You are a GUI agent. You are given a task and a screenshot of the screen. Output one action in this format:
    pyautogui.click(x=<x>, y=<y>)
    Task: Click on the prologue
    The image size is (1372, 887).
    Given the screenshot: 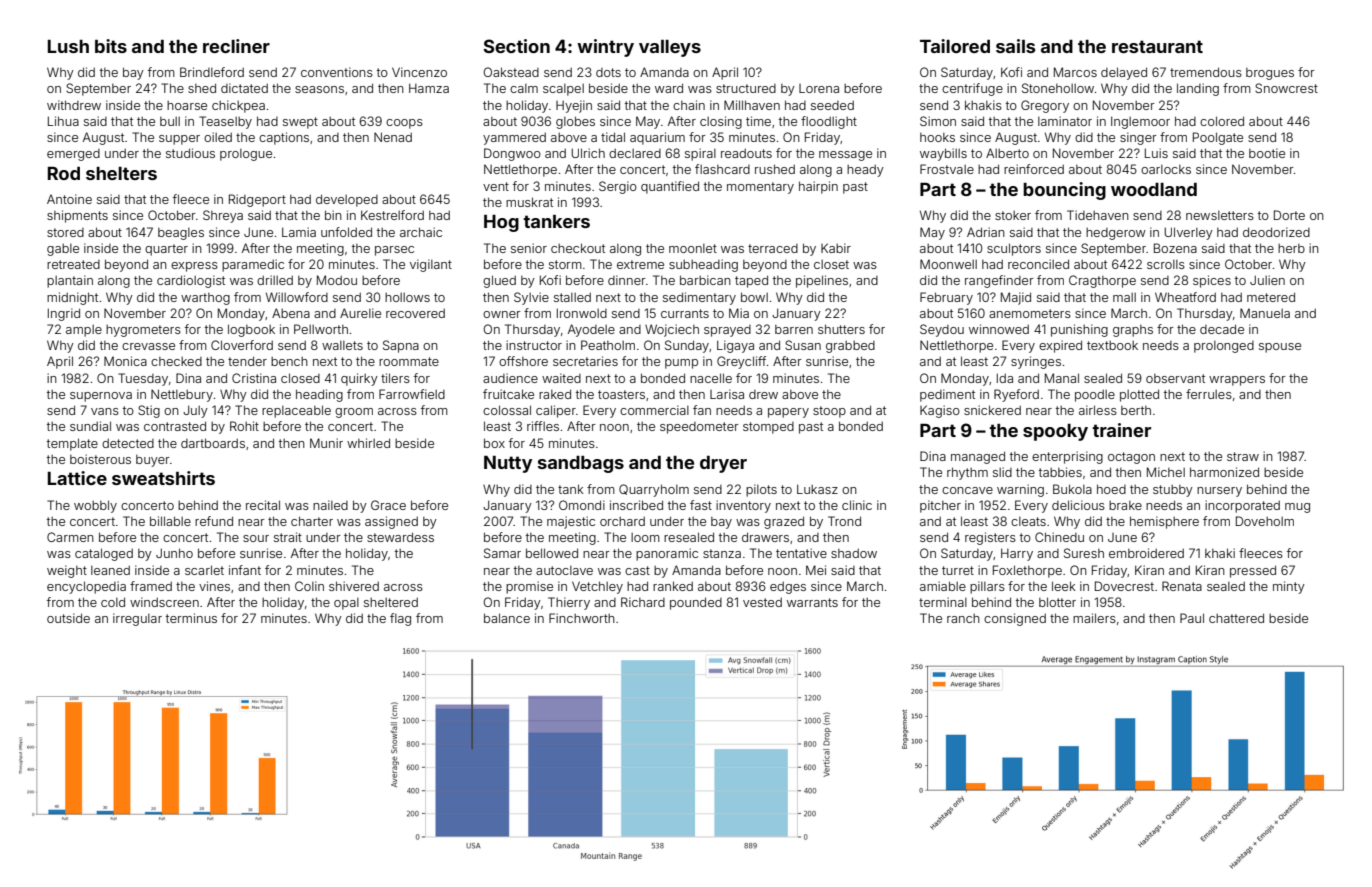 What is the action you would take?
    pyautogui.click(x=246, y=155)
